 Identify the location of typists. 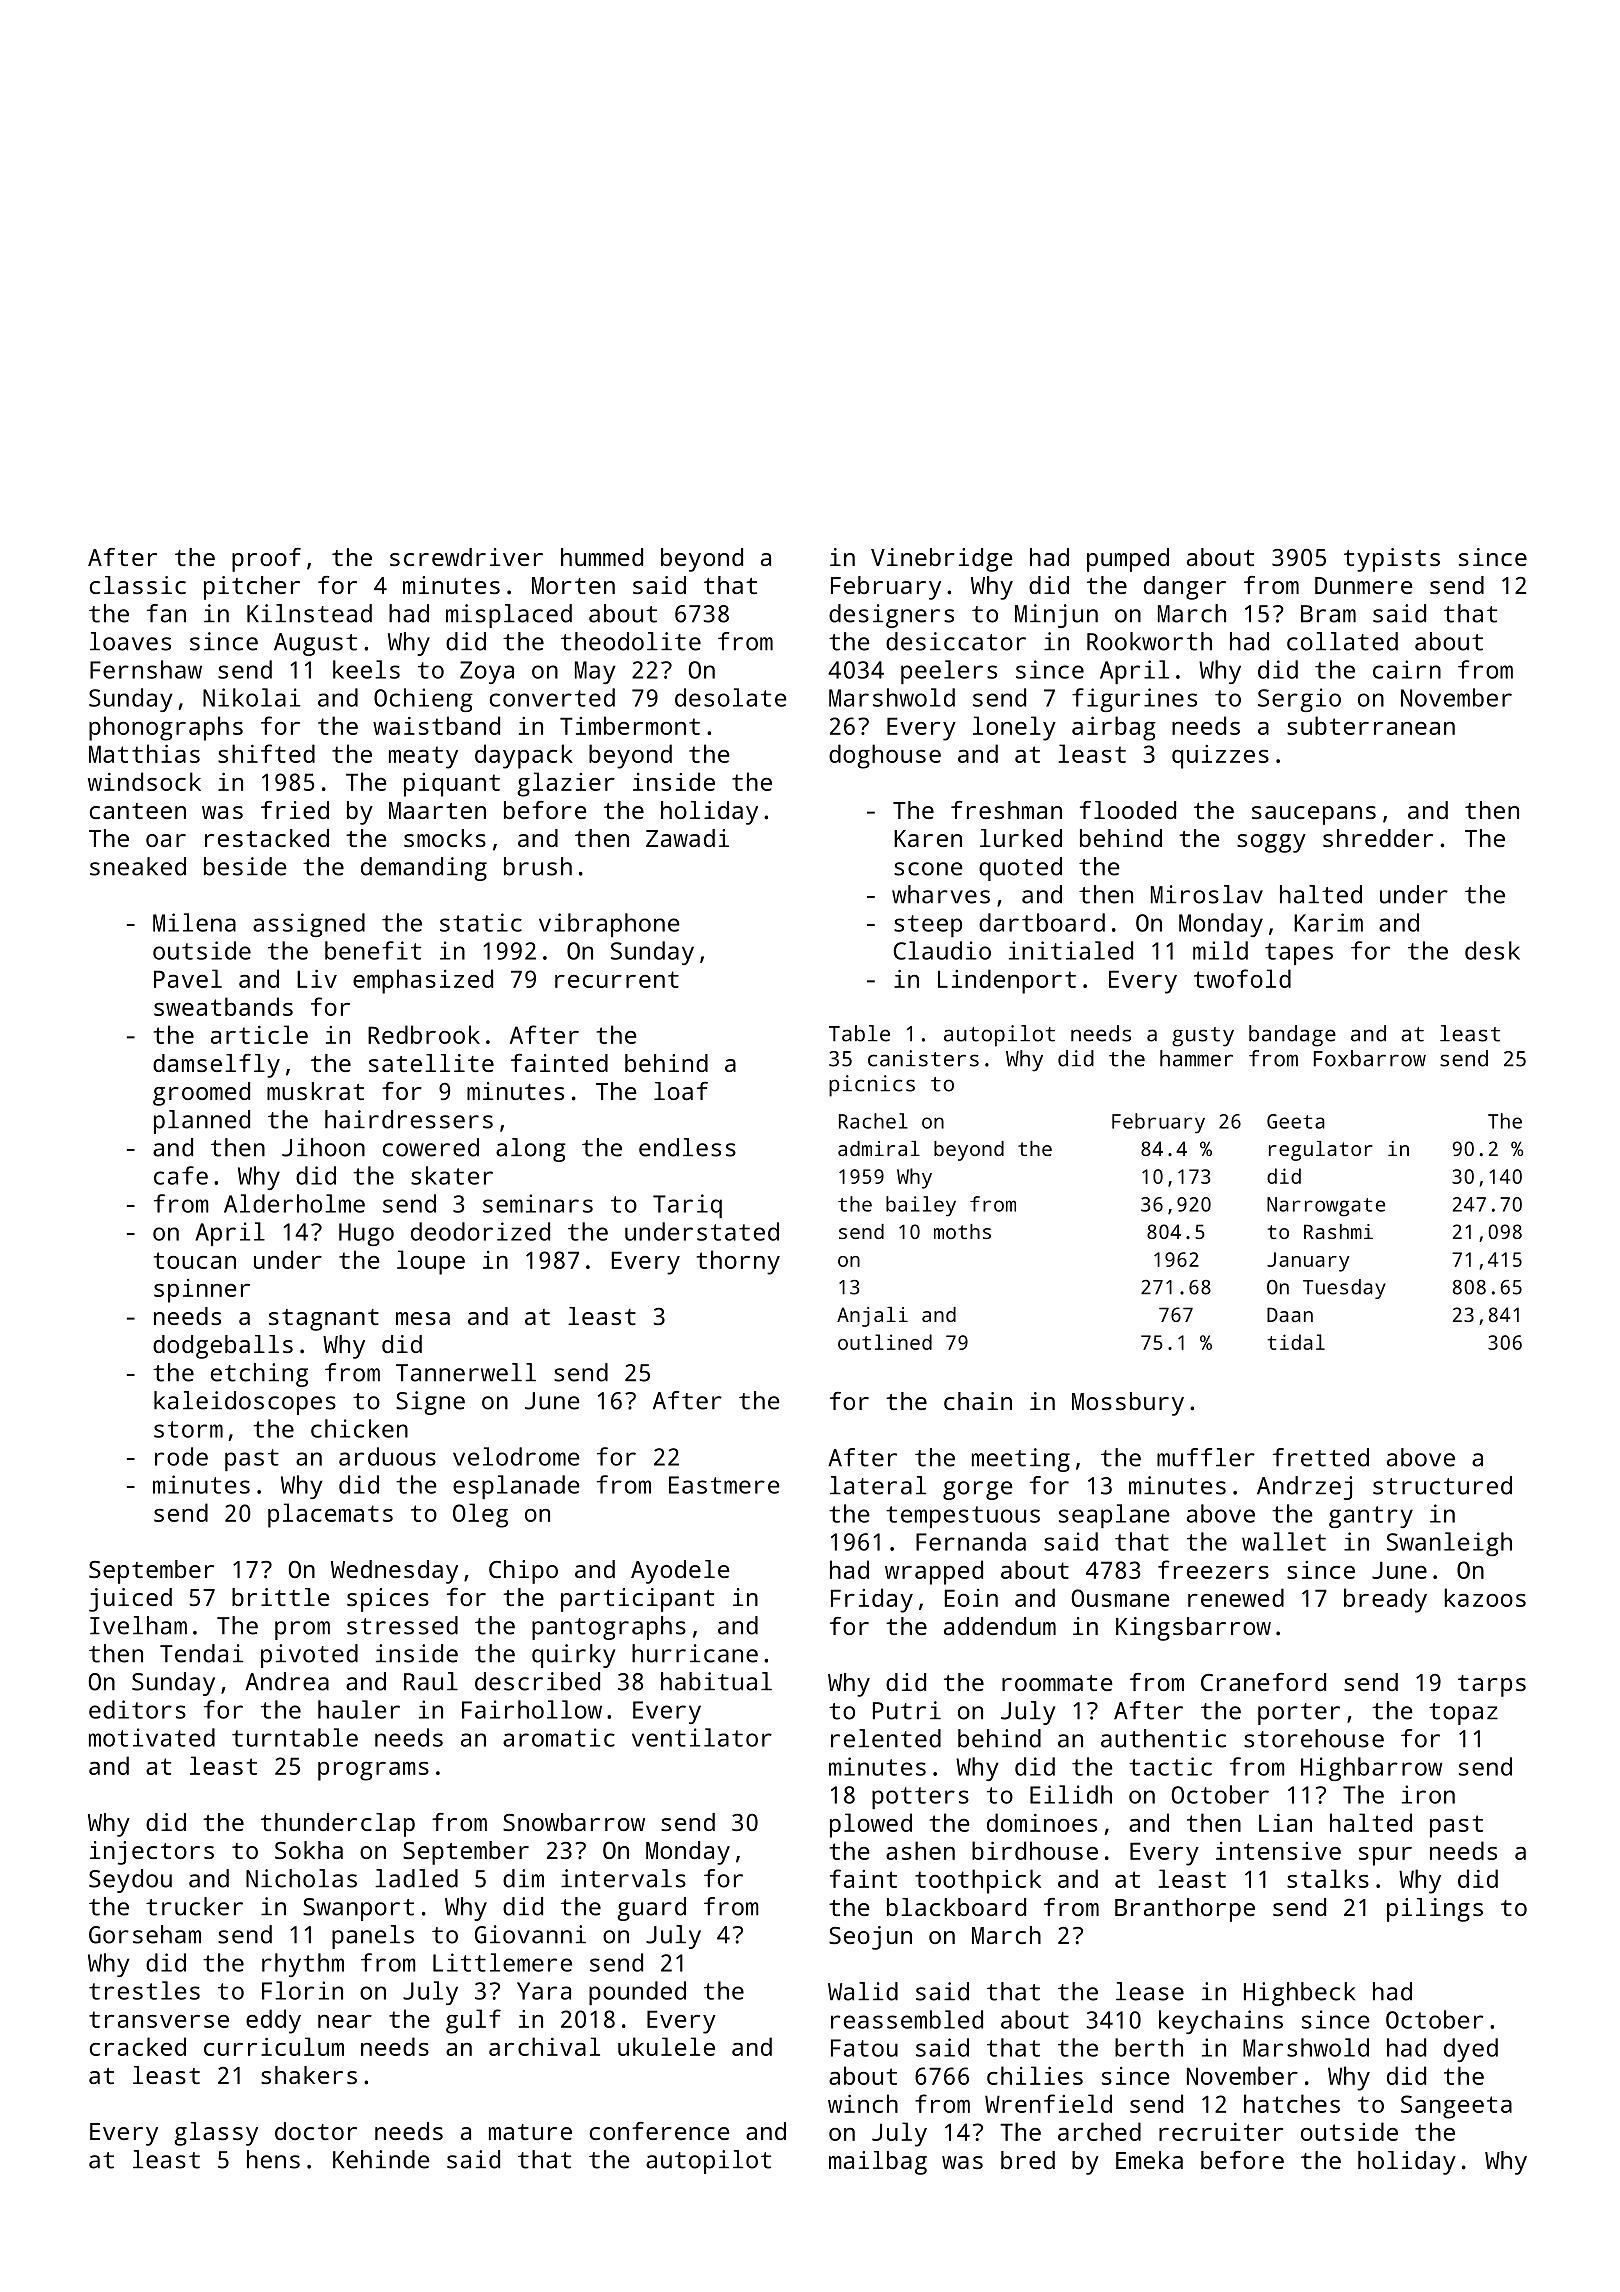
(1392, 560).
